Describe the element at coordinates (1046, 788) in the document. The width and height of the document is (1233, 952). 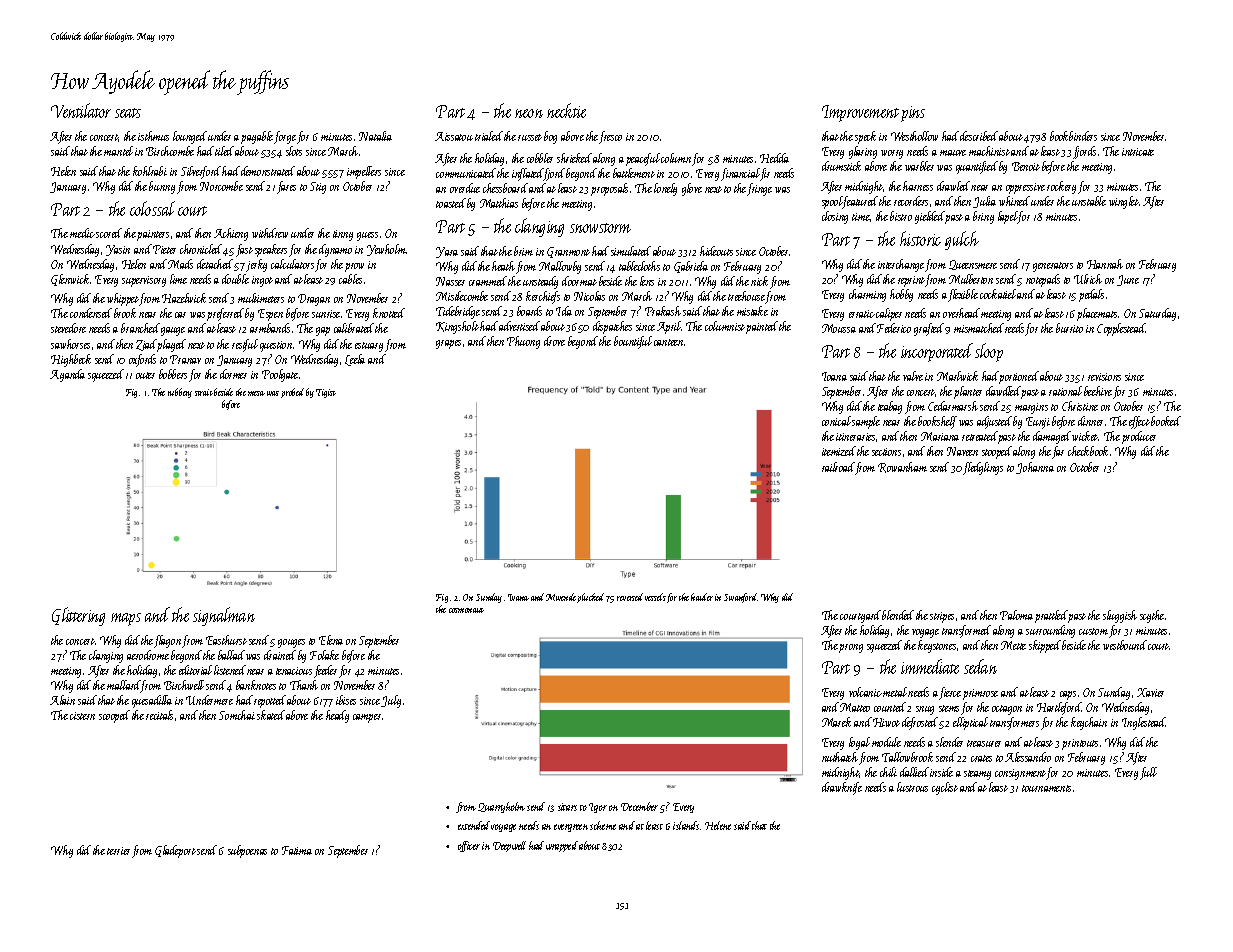
I see `tournaments` at that location.
